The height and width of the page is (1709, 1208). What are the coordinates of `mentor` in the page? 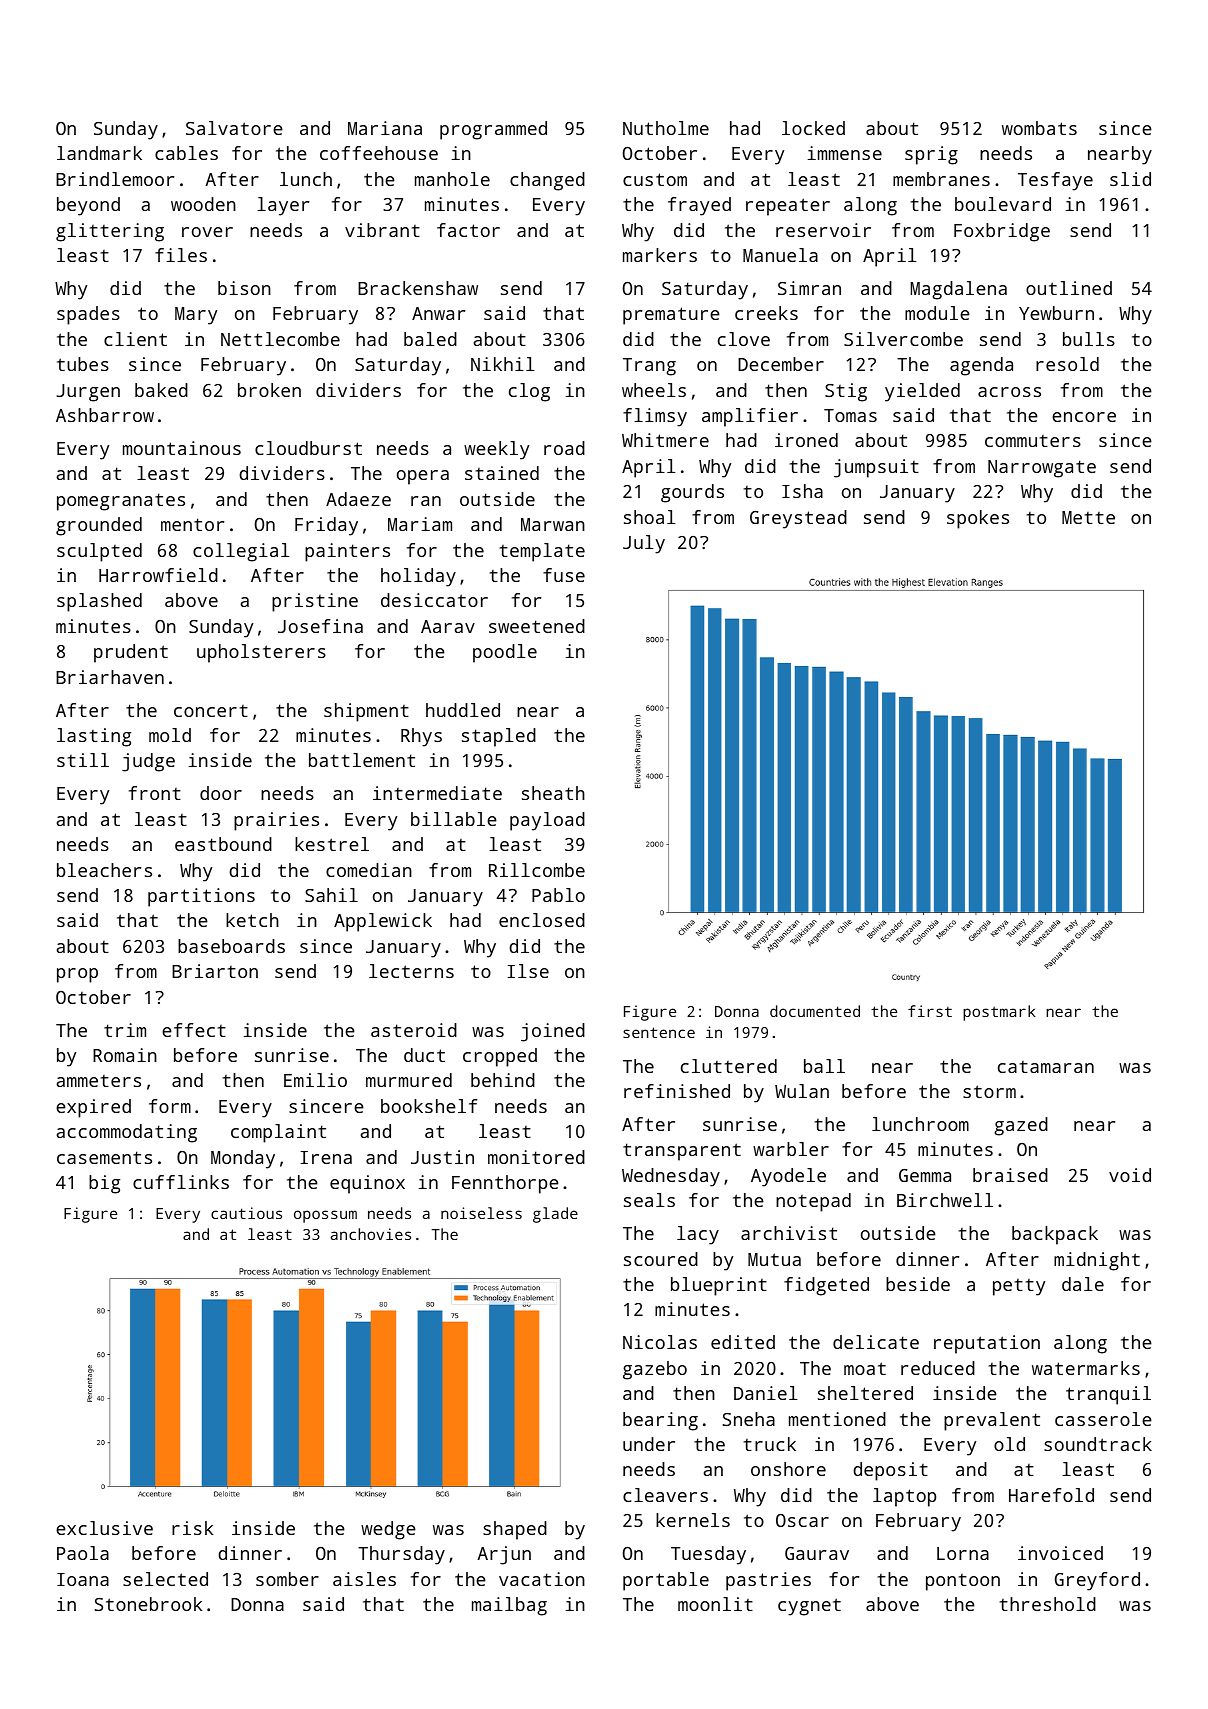 It's located at (192, 524).
